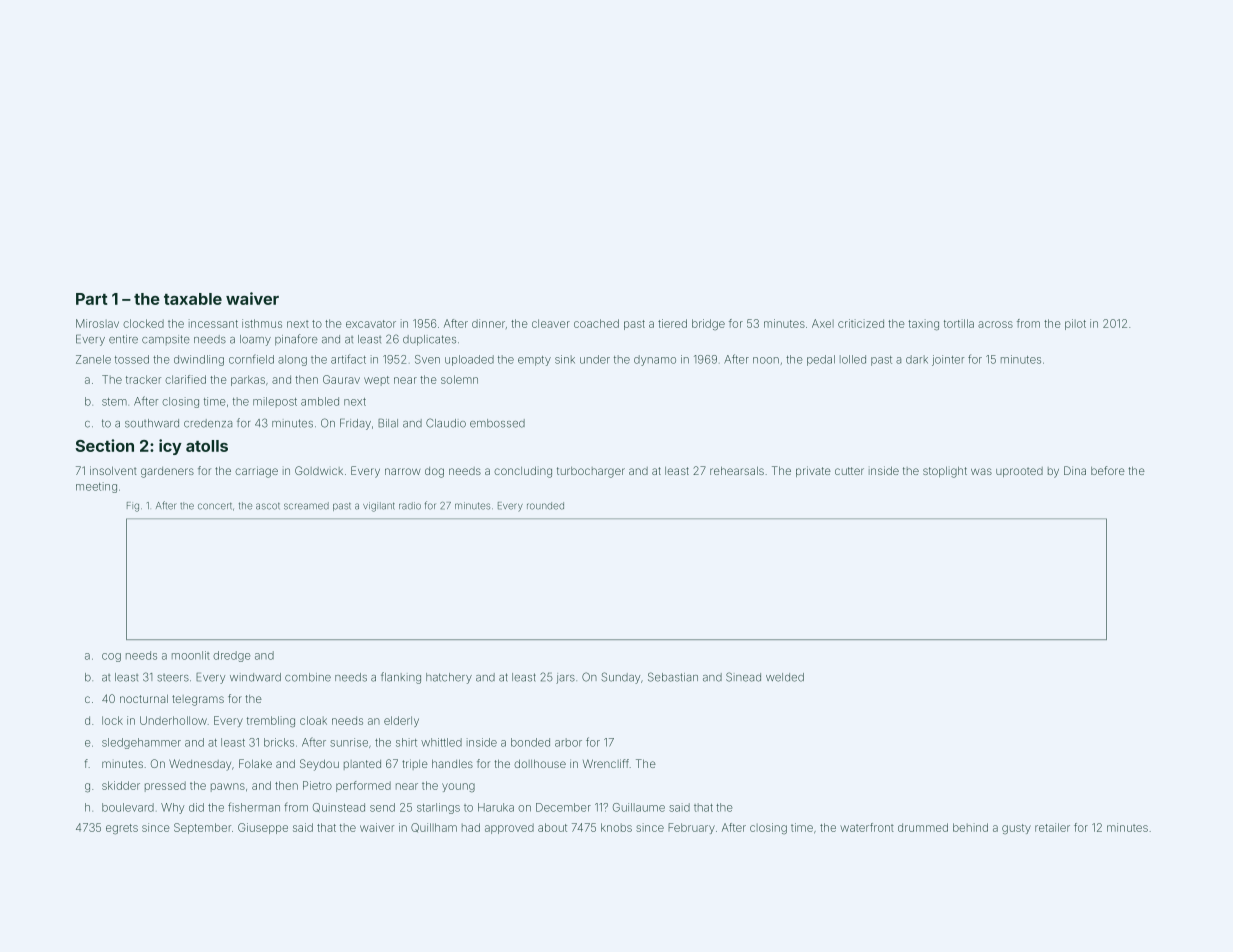 This image has height=952, width=1233. What do you see at coordinates (785, 677) in the image?
I see `welded` at bounding box center [785, 677].
